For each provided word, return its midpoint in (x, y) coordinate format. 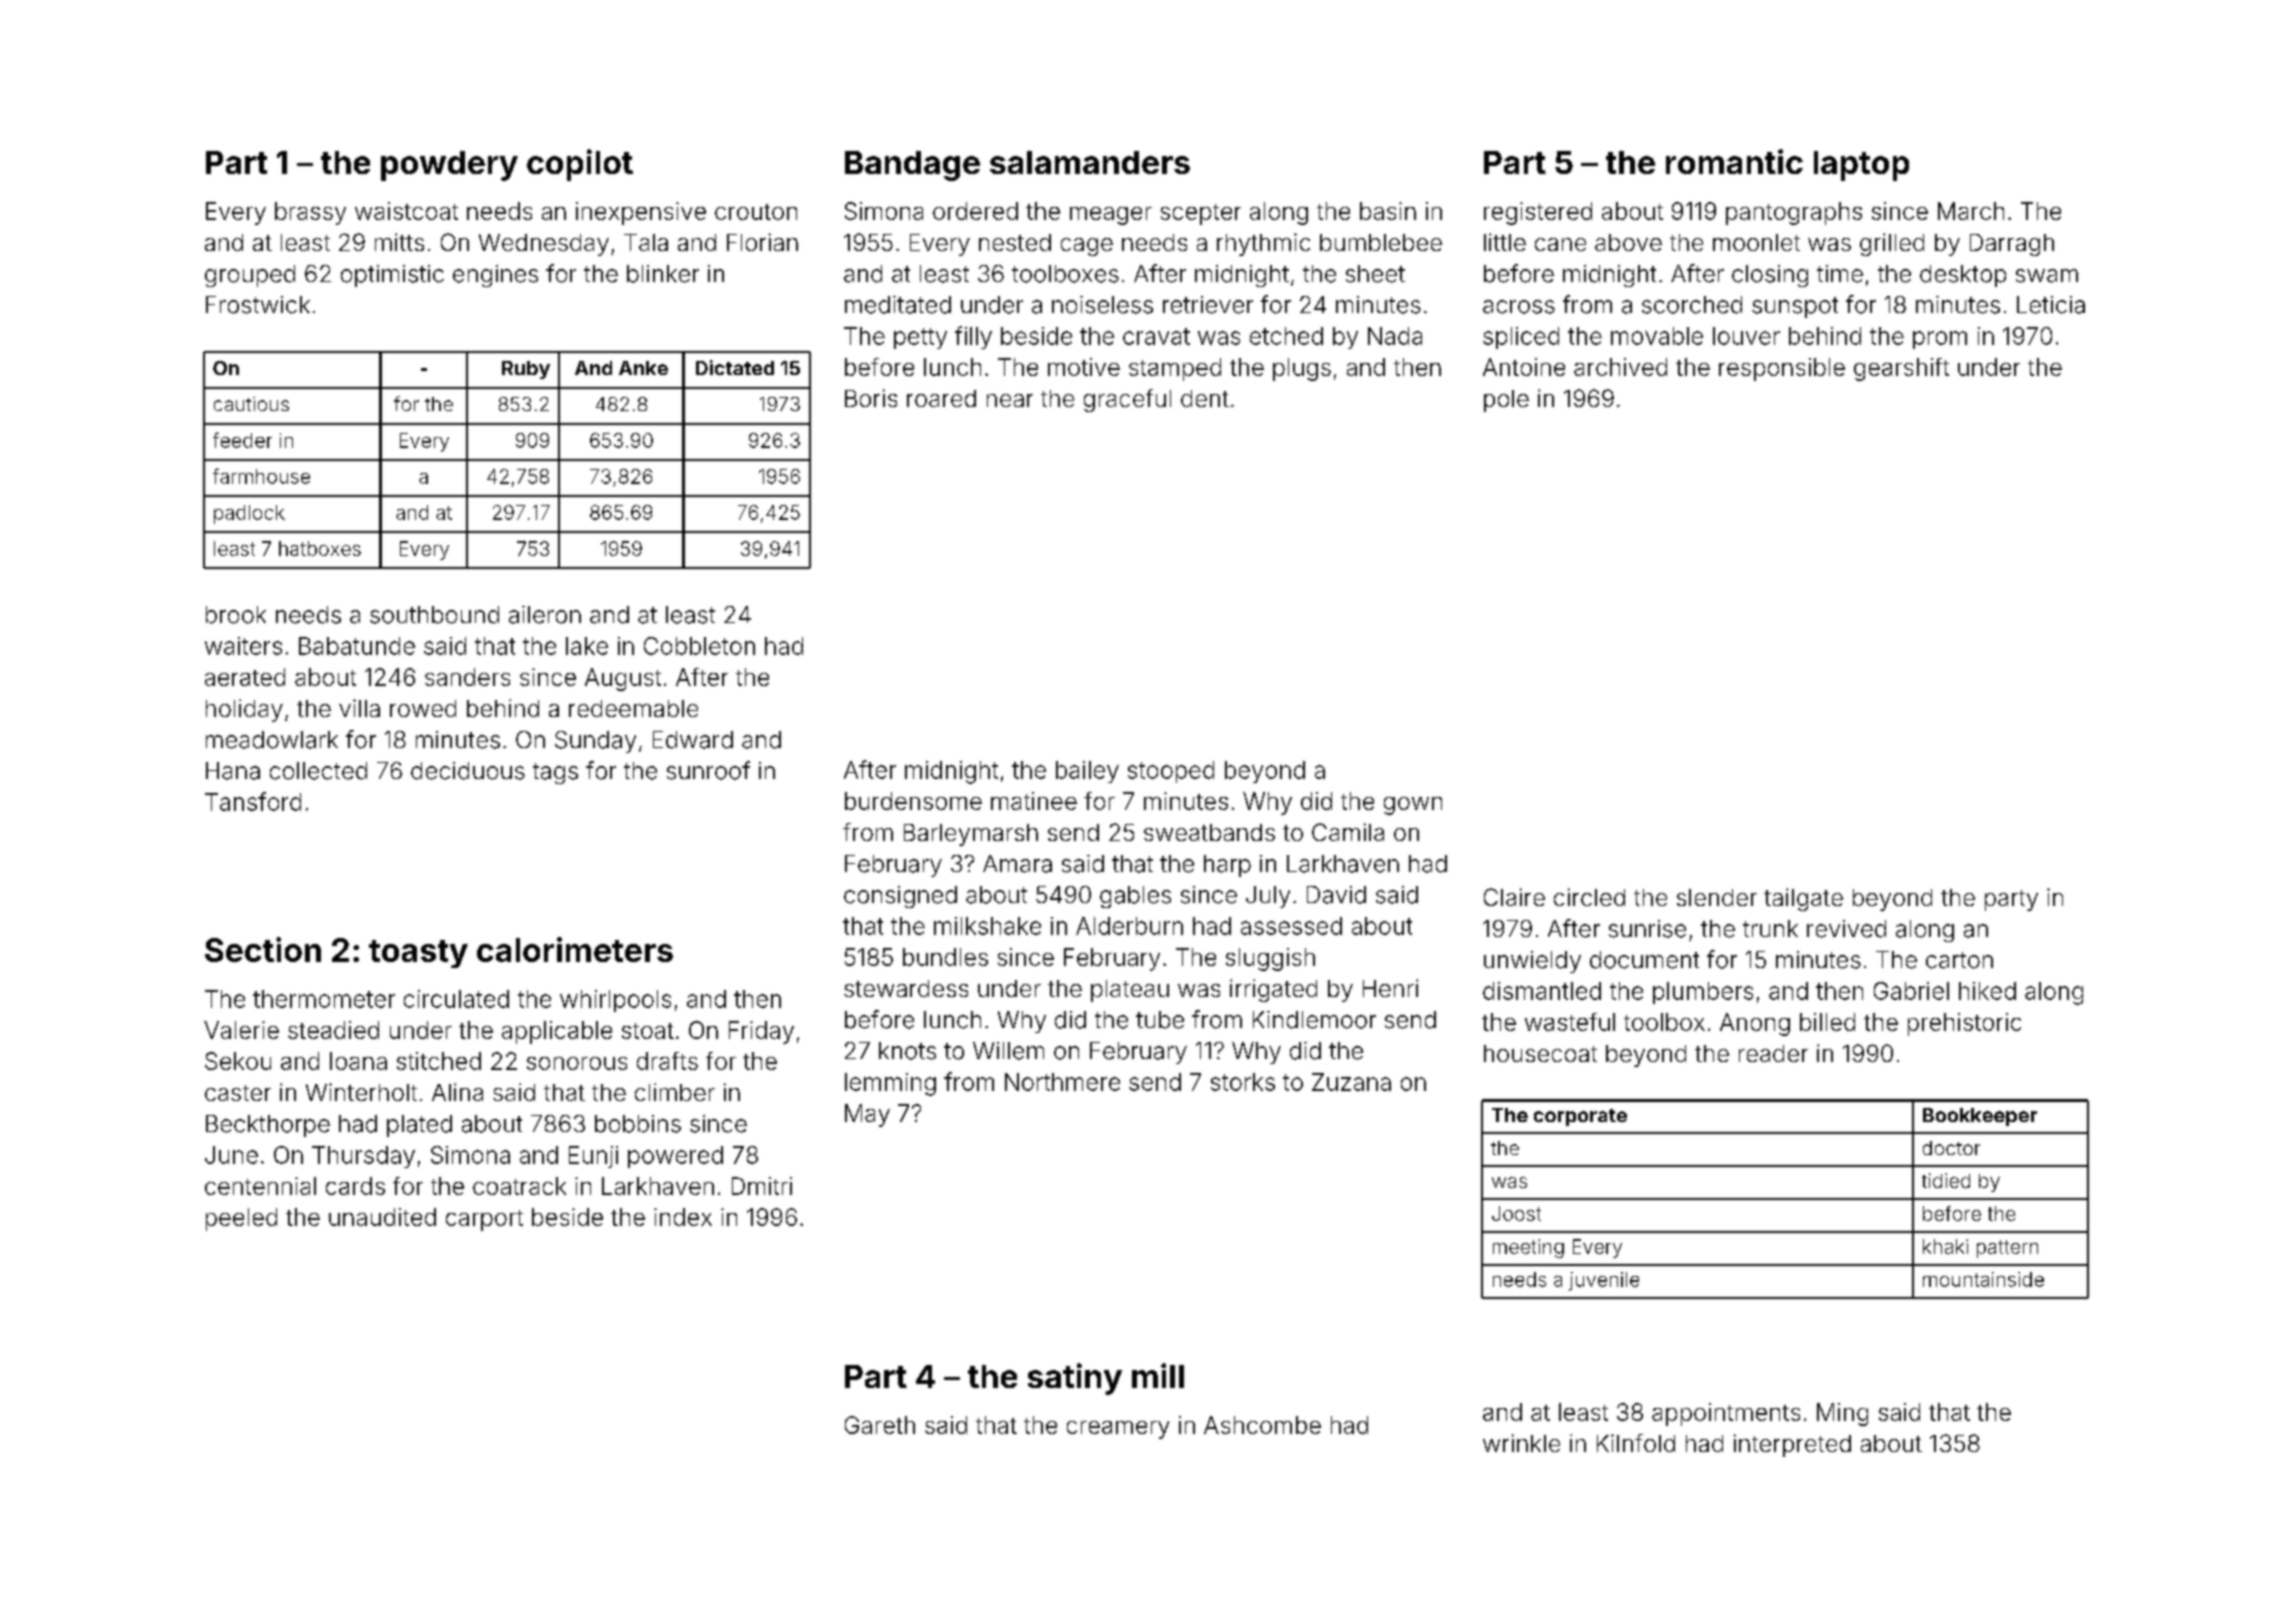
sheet (1375, 274)
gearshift (1901, 369)
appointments (1726, 1414)
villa (359, 708)
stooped (1171, 772)
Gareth (880, 1425)
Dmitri (762, 1186)
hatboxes (320, 548)
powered (675, 1157)
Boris (871, 398)
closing (1770, 276)
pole (1506, 401)
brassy (310, 213)
